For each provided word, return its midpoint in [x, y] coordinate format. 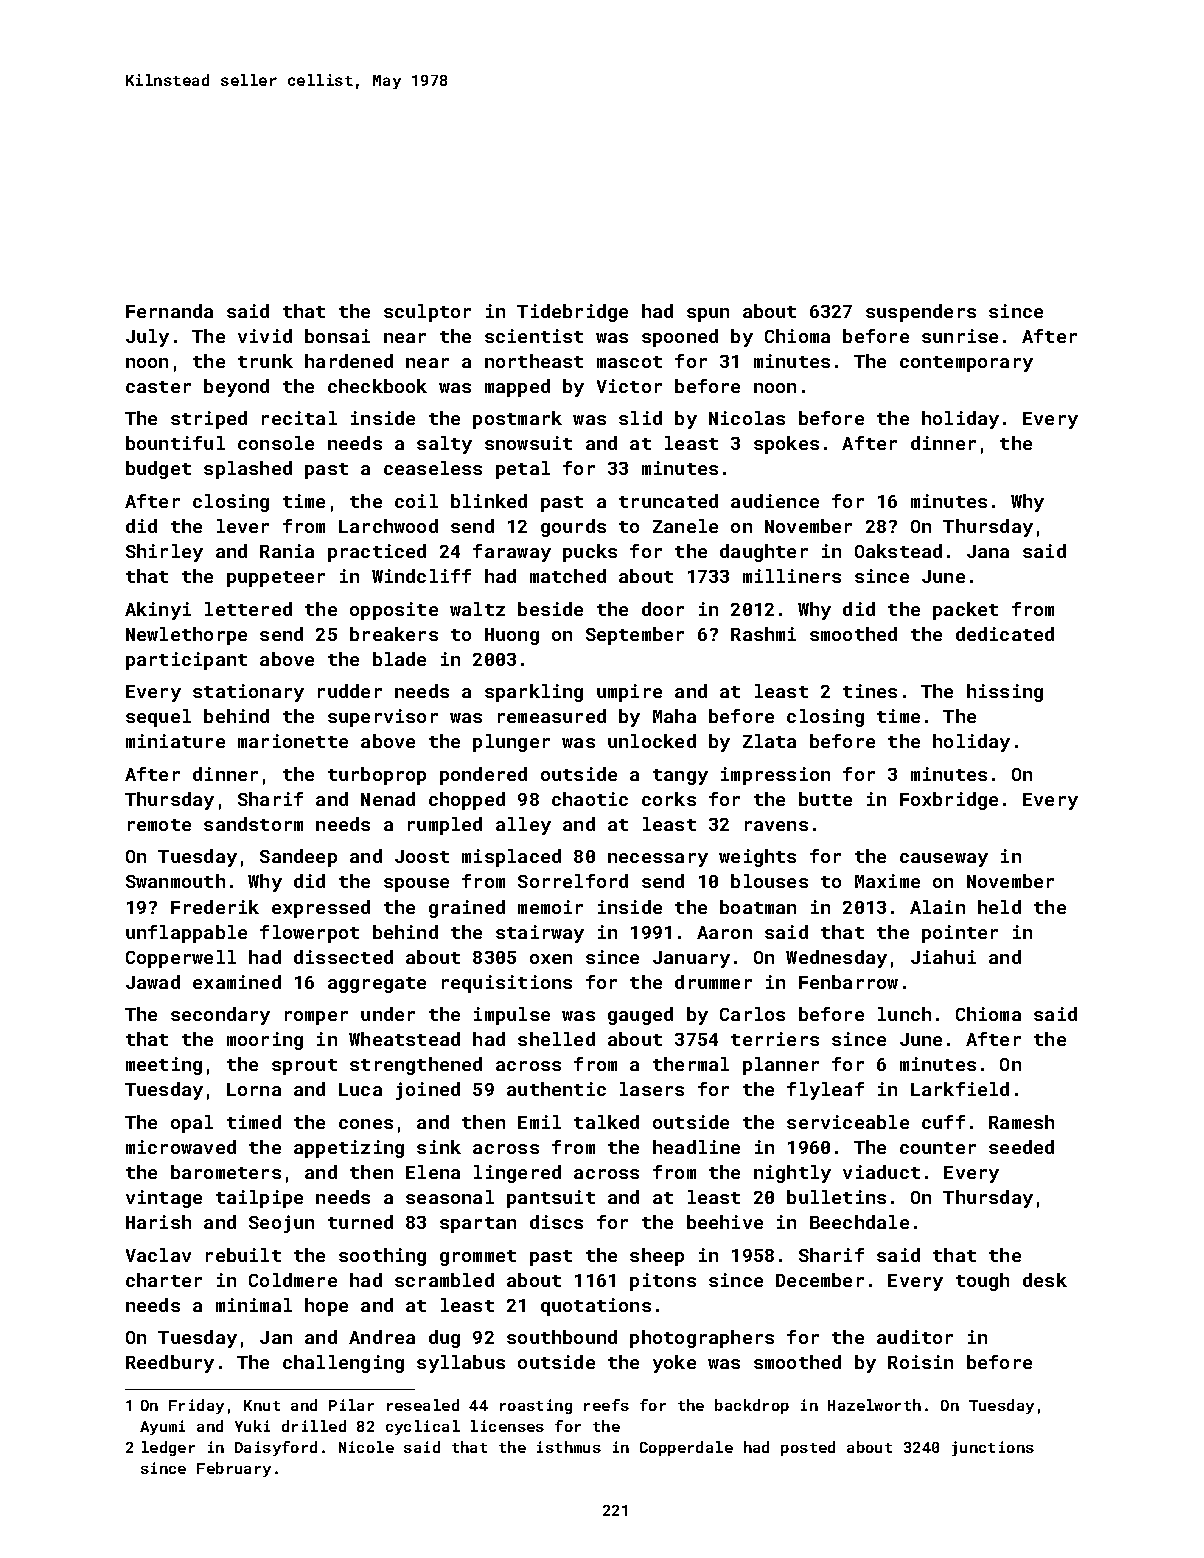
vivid [265, 336]
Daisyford [276, 1448]
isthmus [569, 1447]
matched [568, 576]
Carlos [752, 1014]
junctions [993, 1448]
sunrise [960, 336]
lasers [652, 1089]
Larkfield [960, 1089]
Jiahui [943, 957]
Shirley [164, 553]
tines [870, 691]
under [388, 1014]
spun [708, 315]
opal [192, 1124]
